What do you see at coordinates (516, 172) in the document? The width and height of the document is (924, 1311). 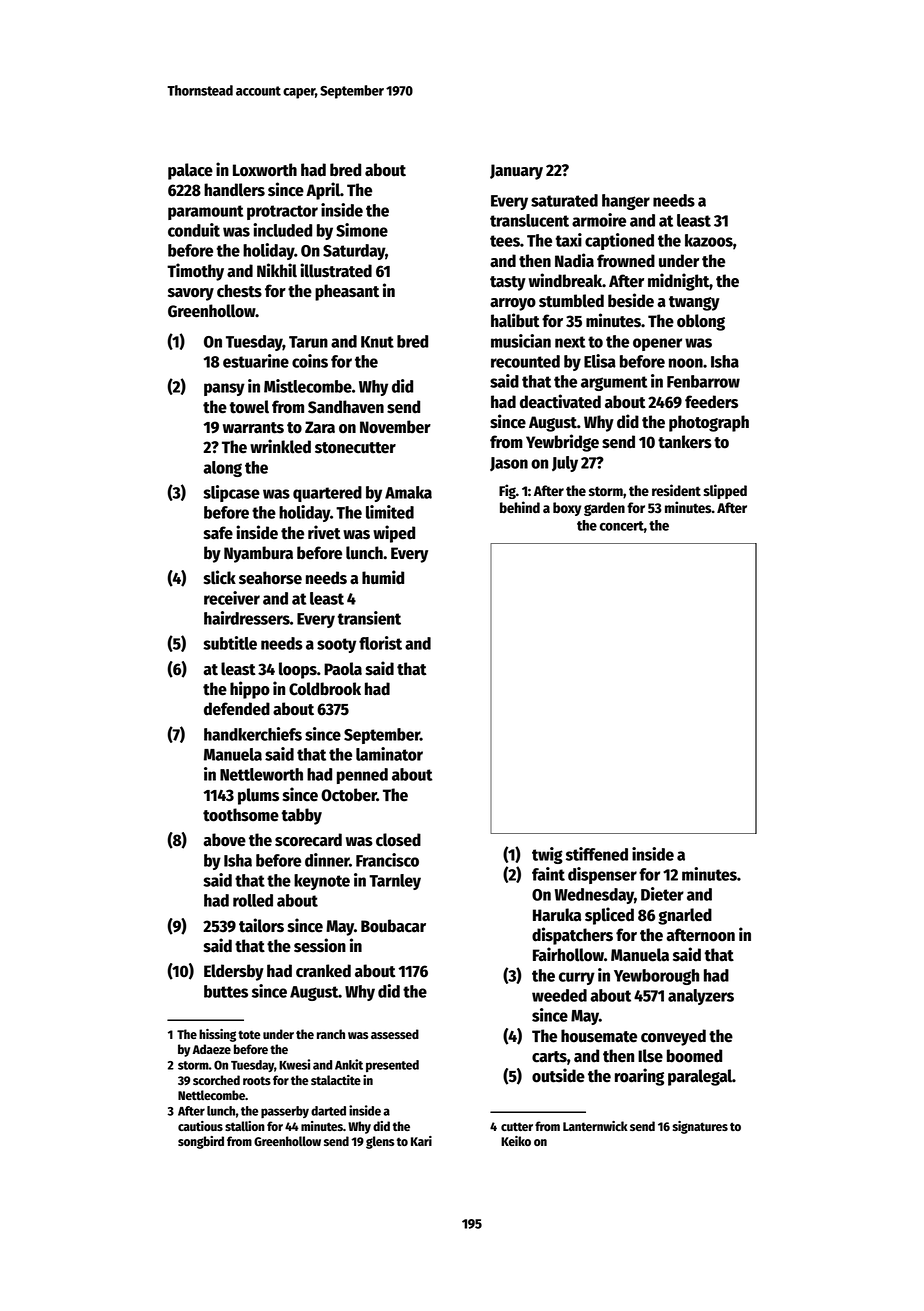 I see `January` at bounding box center [516, 172].
